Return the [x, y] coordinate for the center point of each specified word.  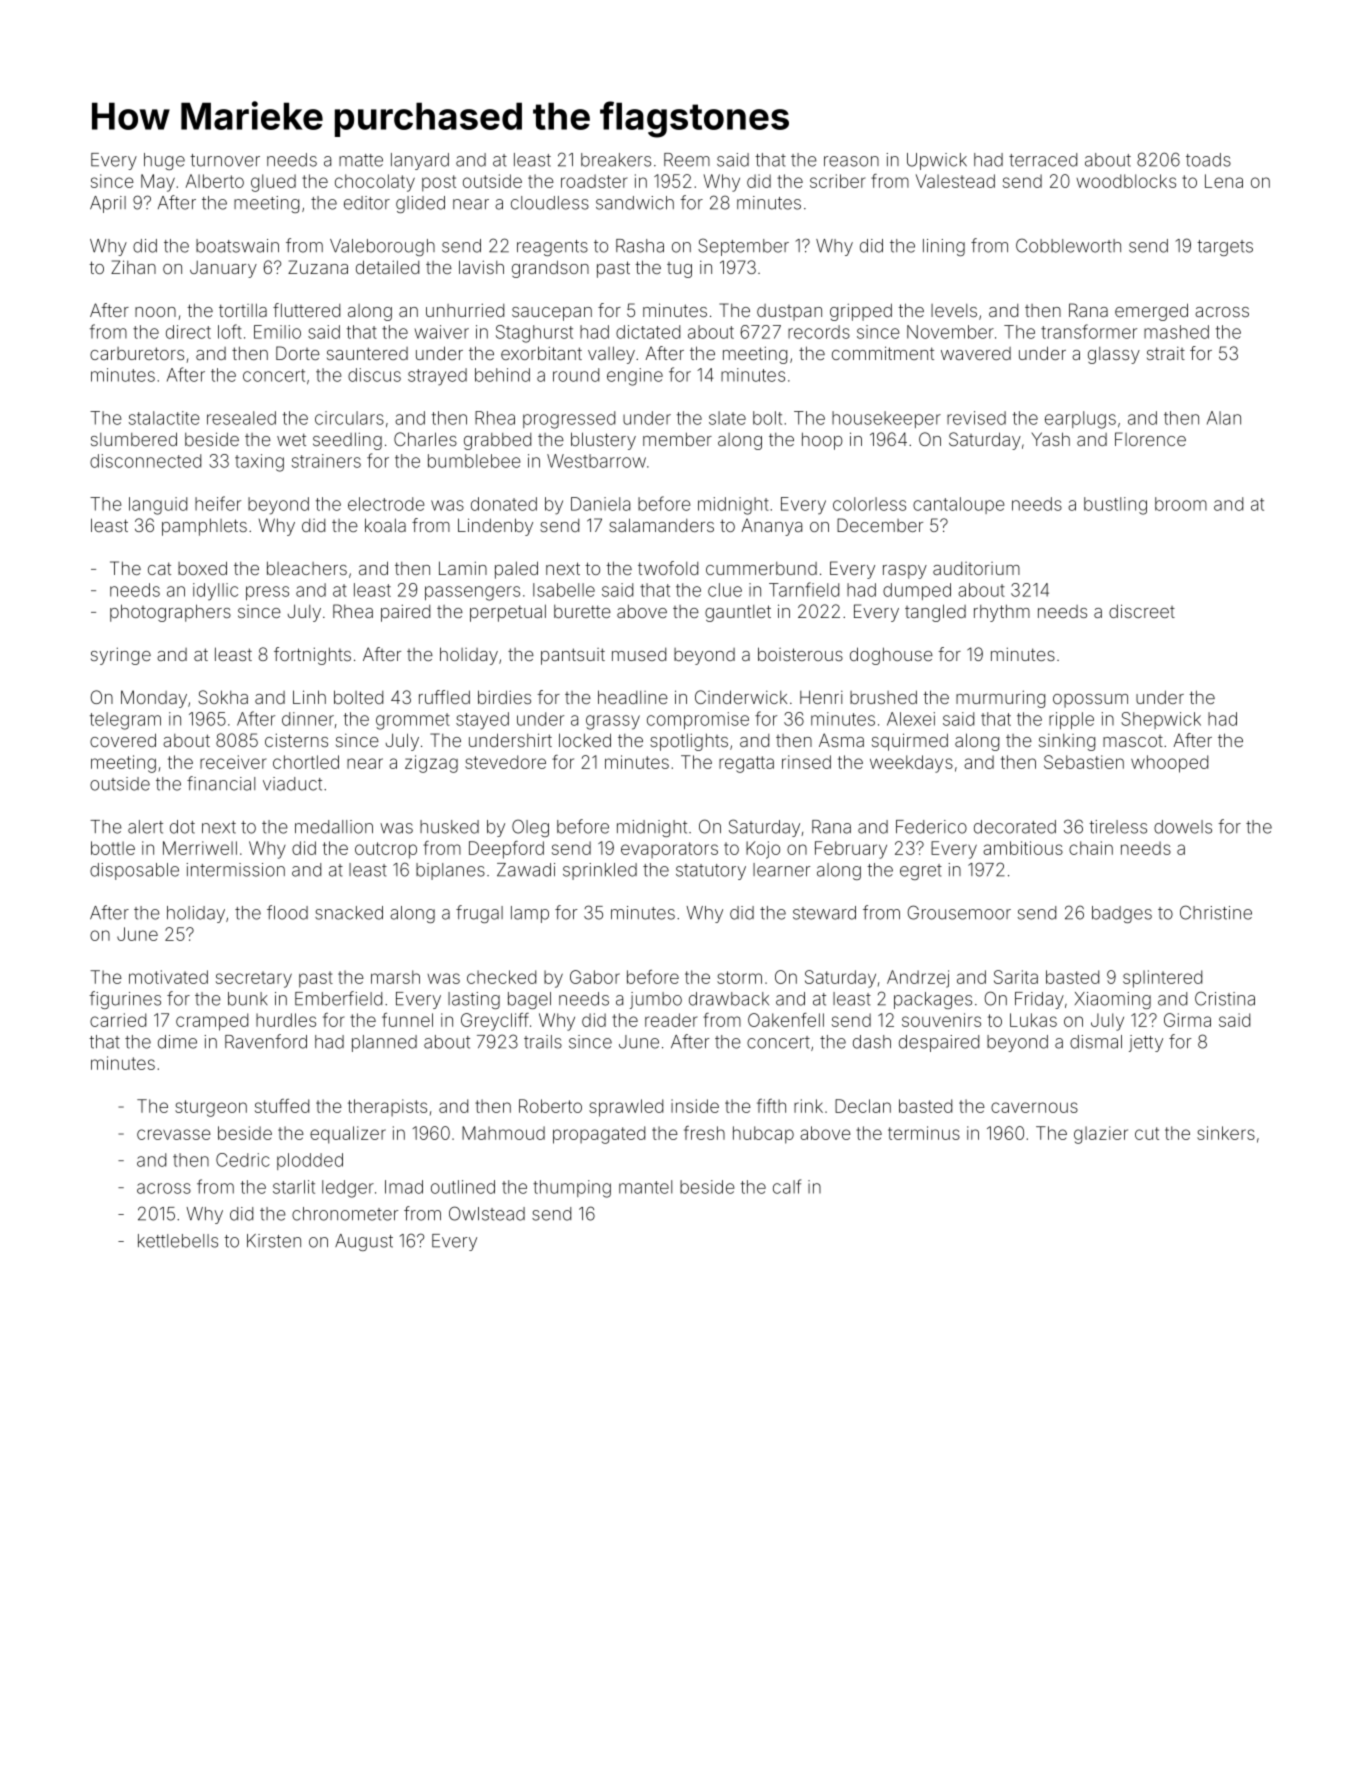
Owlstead [487, 1213]
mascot [1133, 741]
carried [118, 1020]
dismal [1096, 1042]
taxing [259, 463]
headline [633, 697]
